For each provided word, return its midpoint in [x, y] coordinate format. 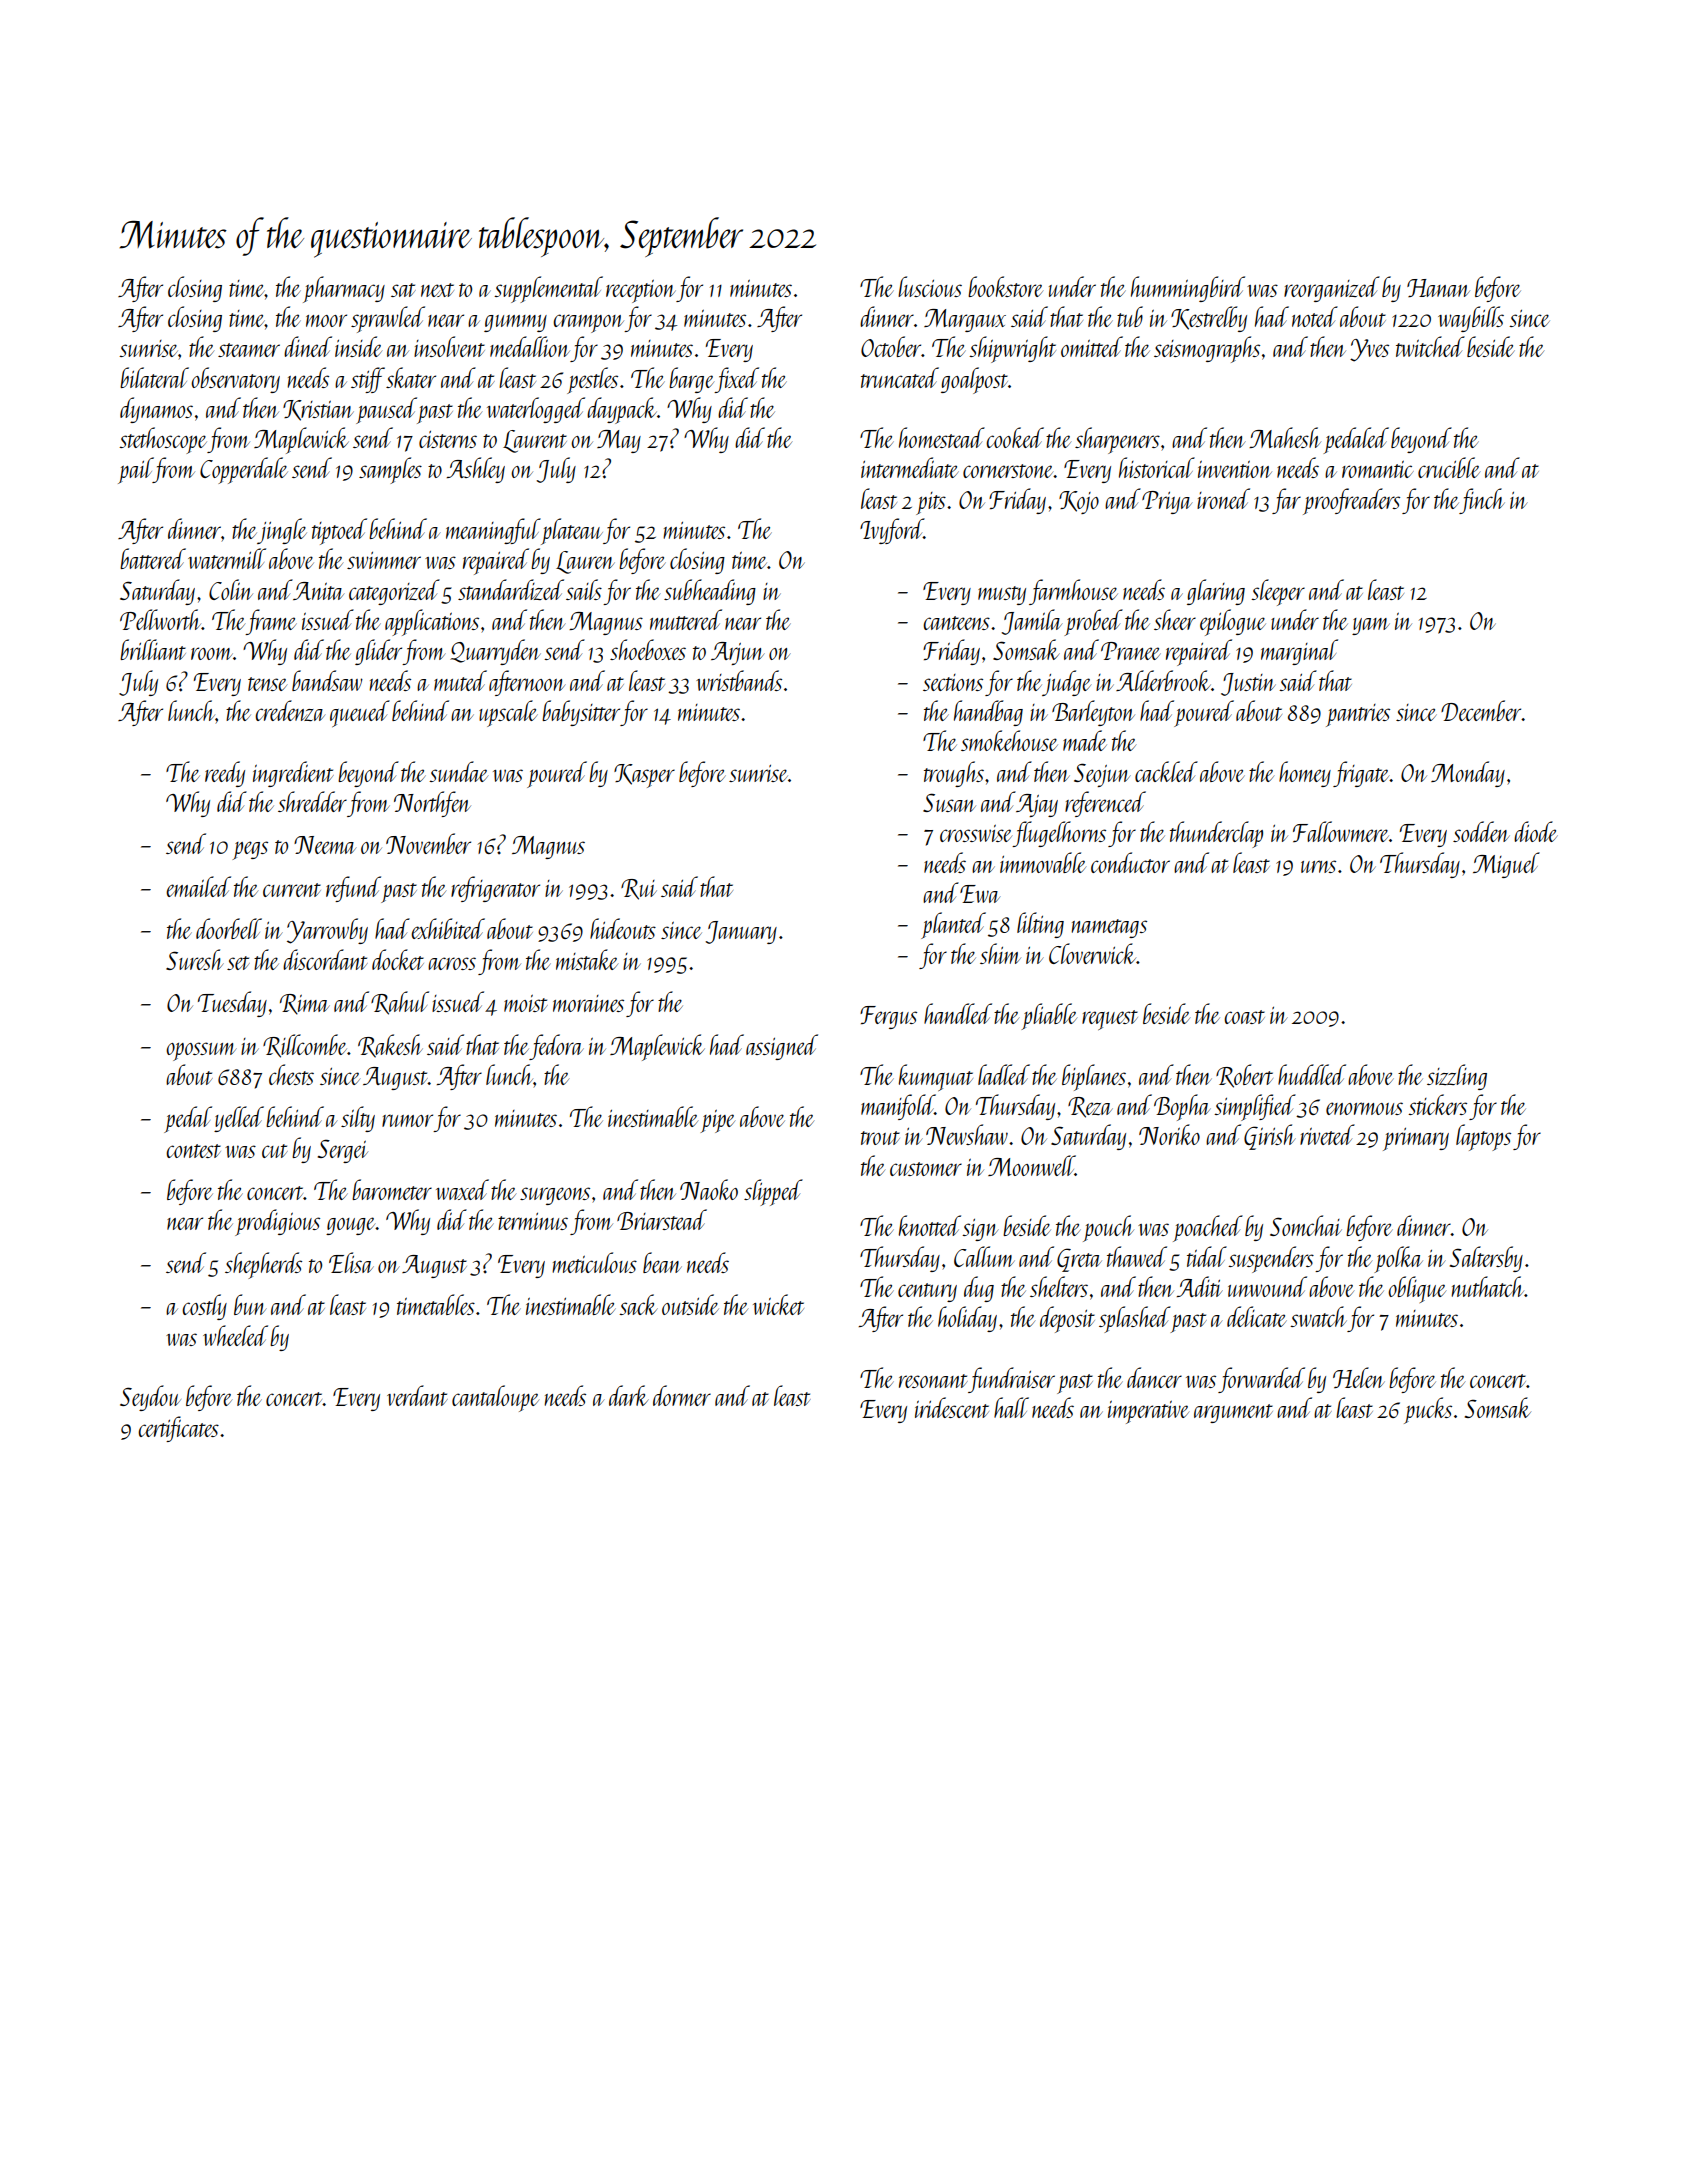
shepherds [263, 1265]
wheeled [235, 1335]
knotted [929, 1225]
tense [267, 684]
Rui [639, 889]
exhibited [448, 928]
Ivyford [892, 531]
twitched [1430, 346]
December [1481, 710]
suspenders [1271, 1259]
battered [153, 558]
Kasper [644, 776]
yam [1371, 626]
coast [1244, 1017]
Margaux [965, 320]
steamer [249, 350]
